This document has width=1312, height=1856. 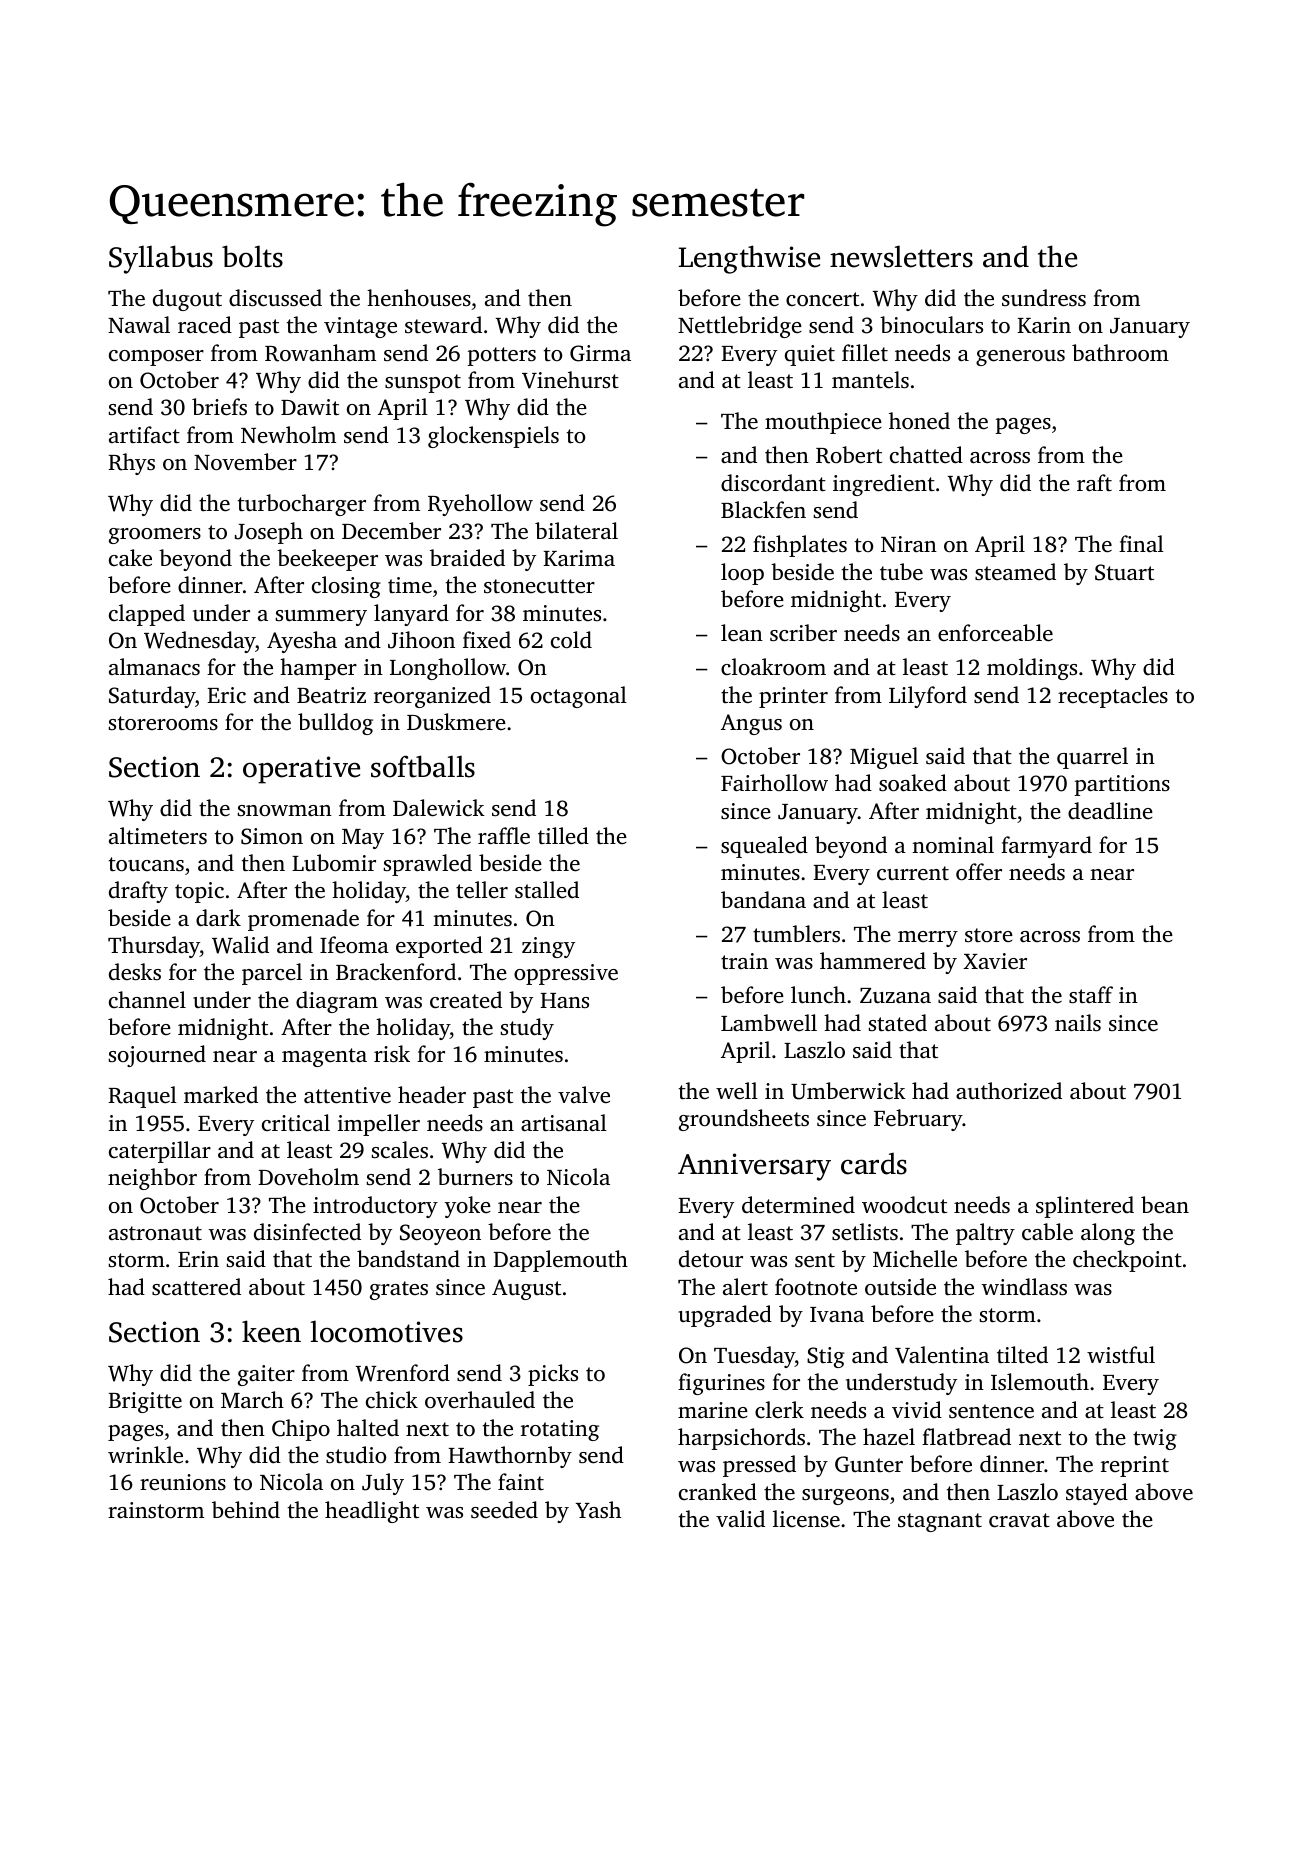 What do you see at coordinates (1044, 298) in the document?
I see `sundress` at bounding box center [1044, 298].
